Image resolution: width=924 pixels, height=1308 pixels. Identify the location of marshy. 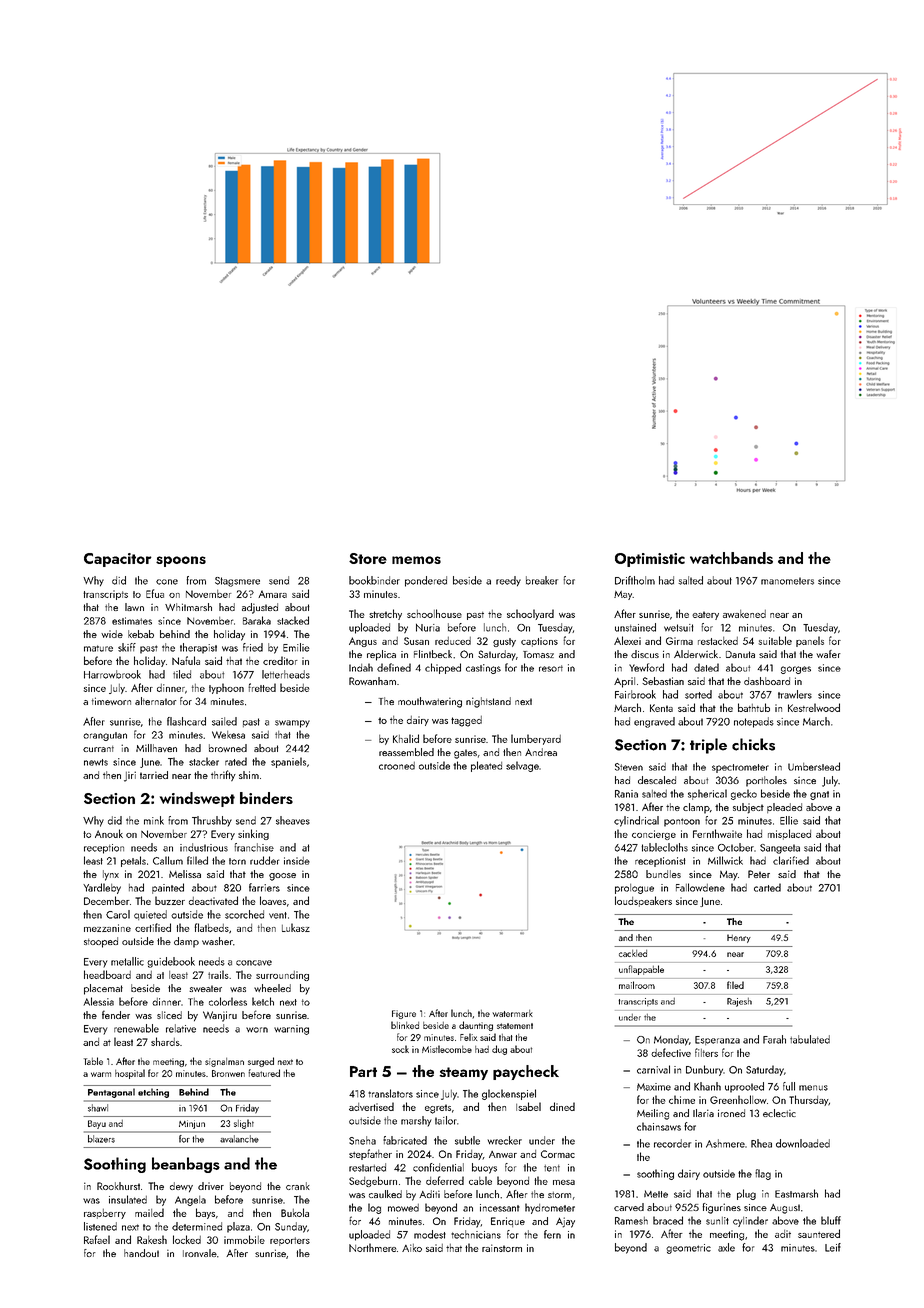
(416, 1121).
